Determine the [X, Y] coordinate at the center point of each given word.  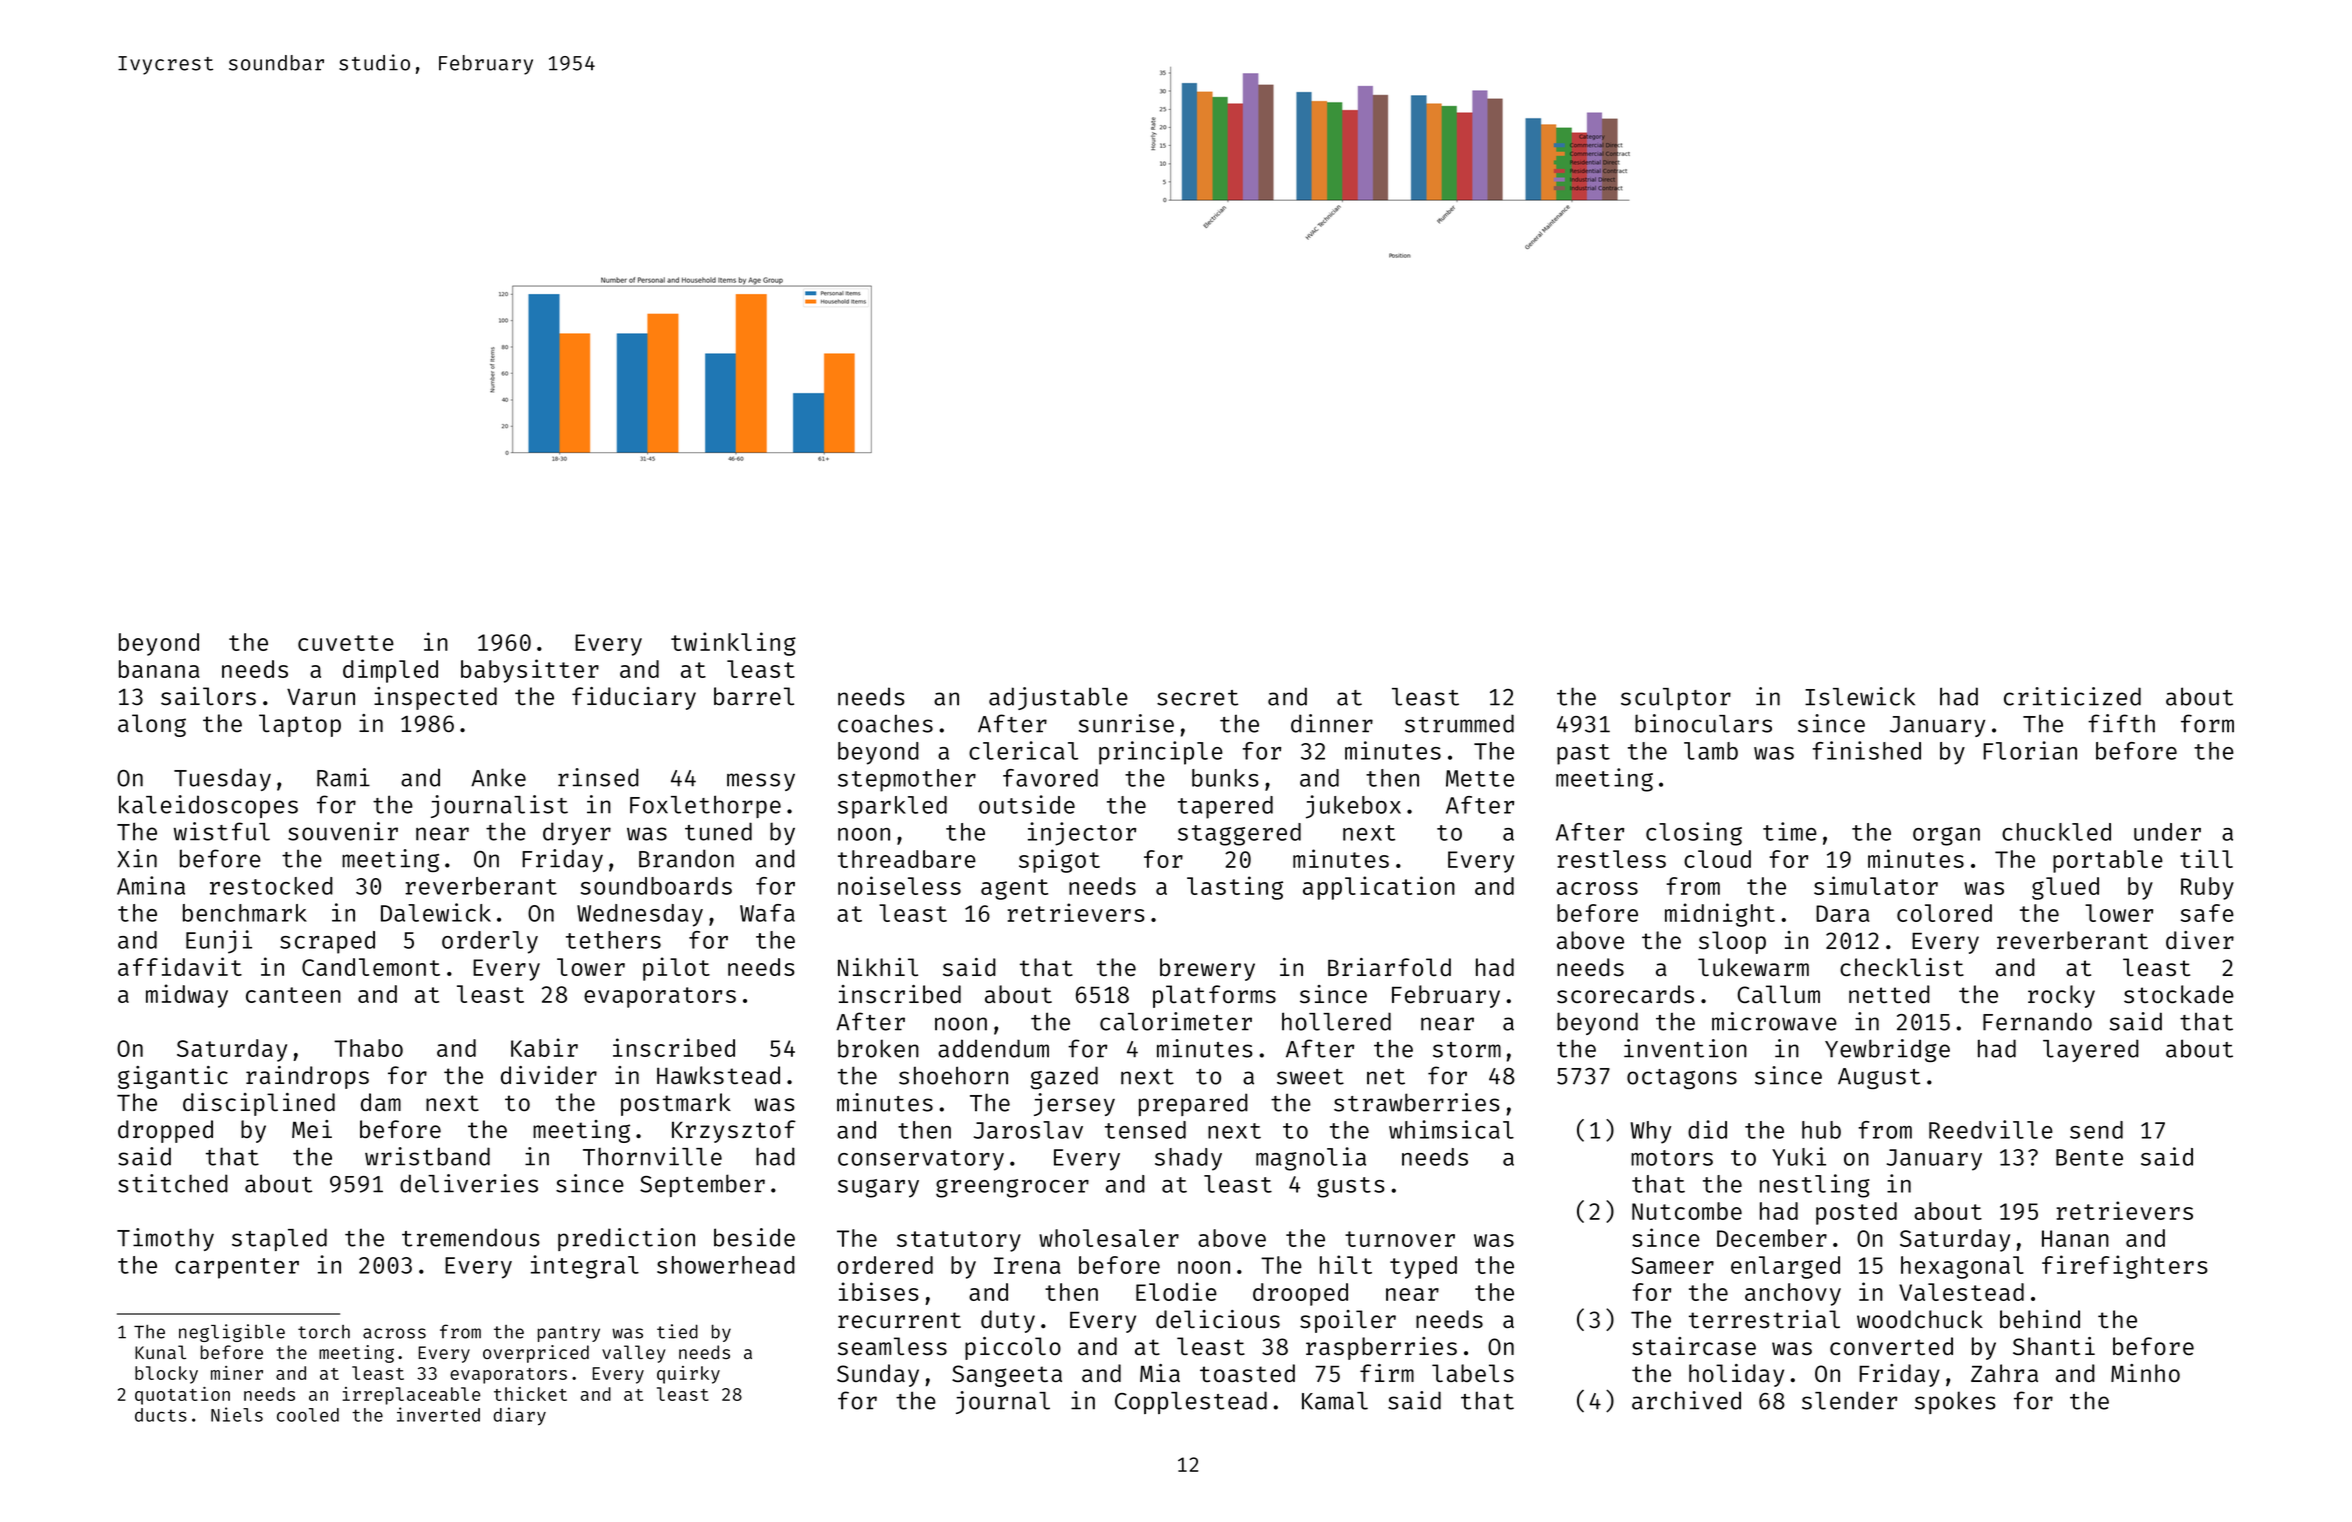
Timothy [165, 1239]
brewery [1207, 969]
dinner [1332, 723]
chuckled [2056, 832]
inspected [435, 698]
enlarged [1785, 1267]
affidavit [180, 966]
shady [1188, 1159]
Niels [237, 1414]
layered [2091, 1050]
